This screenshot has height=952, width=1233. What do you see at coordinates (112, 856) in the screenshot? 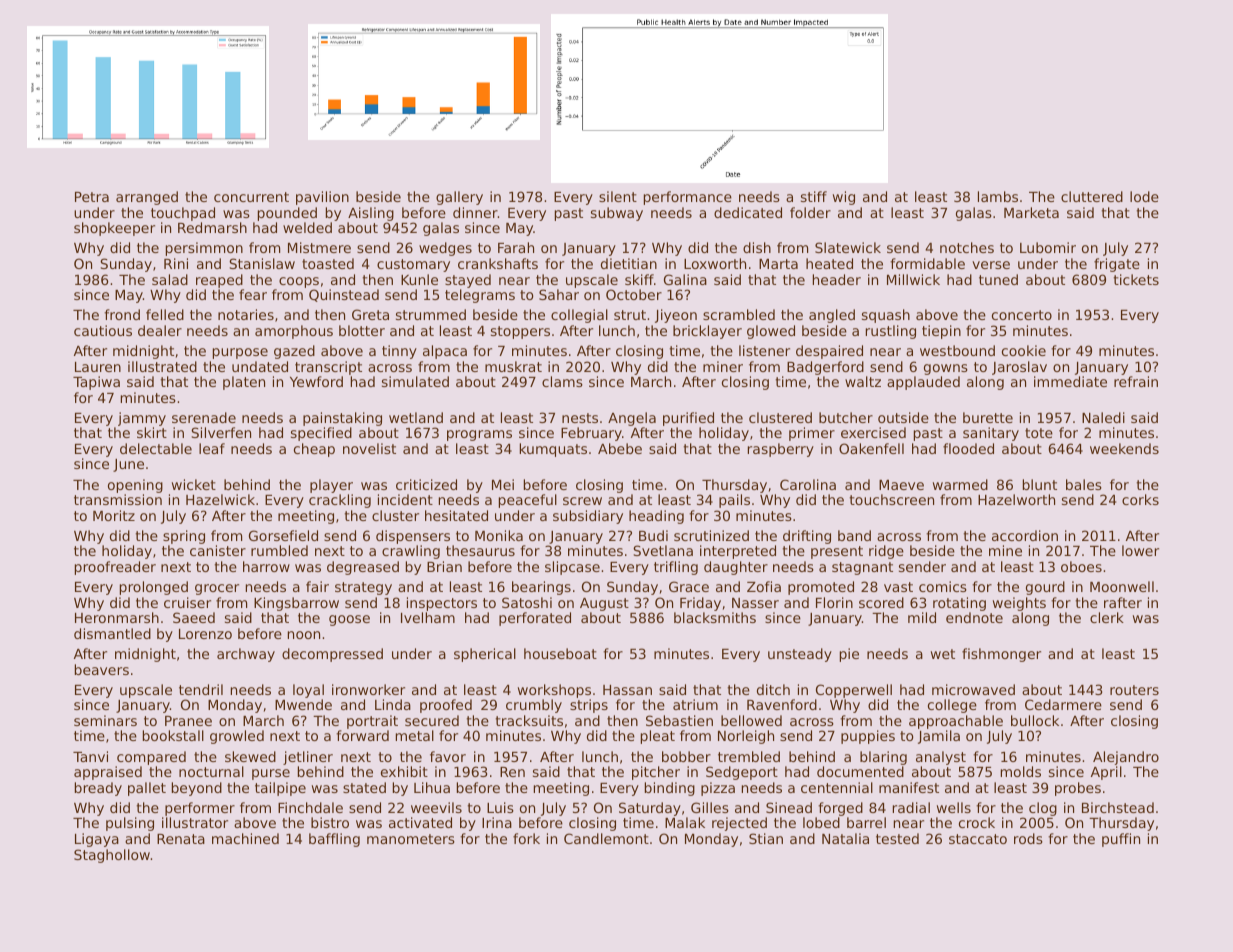
I see `Staghollow` at bounding box center [112, 856].
